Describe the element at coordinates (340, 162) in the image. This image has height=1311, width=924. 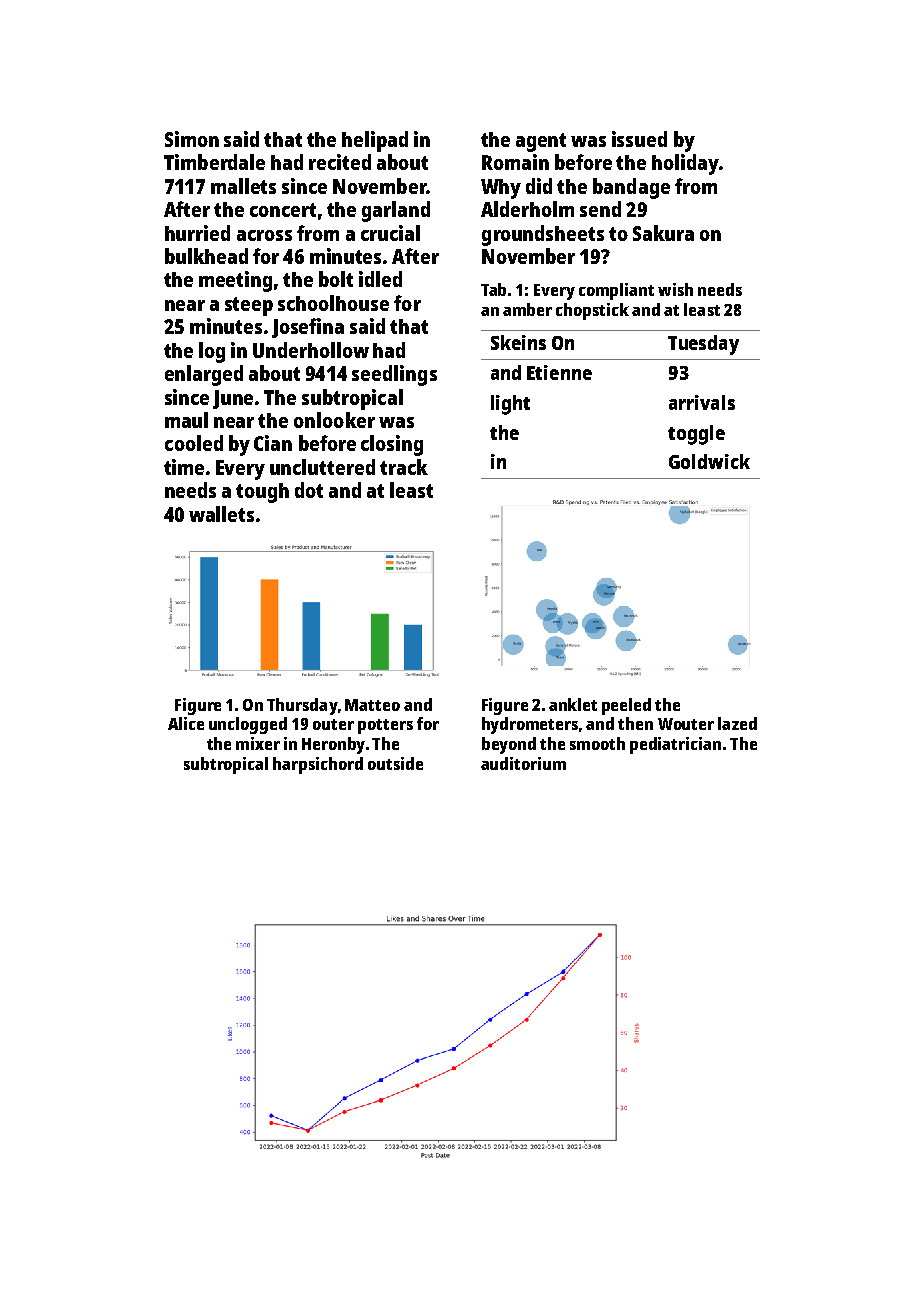
I see `recited` at that location.
